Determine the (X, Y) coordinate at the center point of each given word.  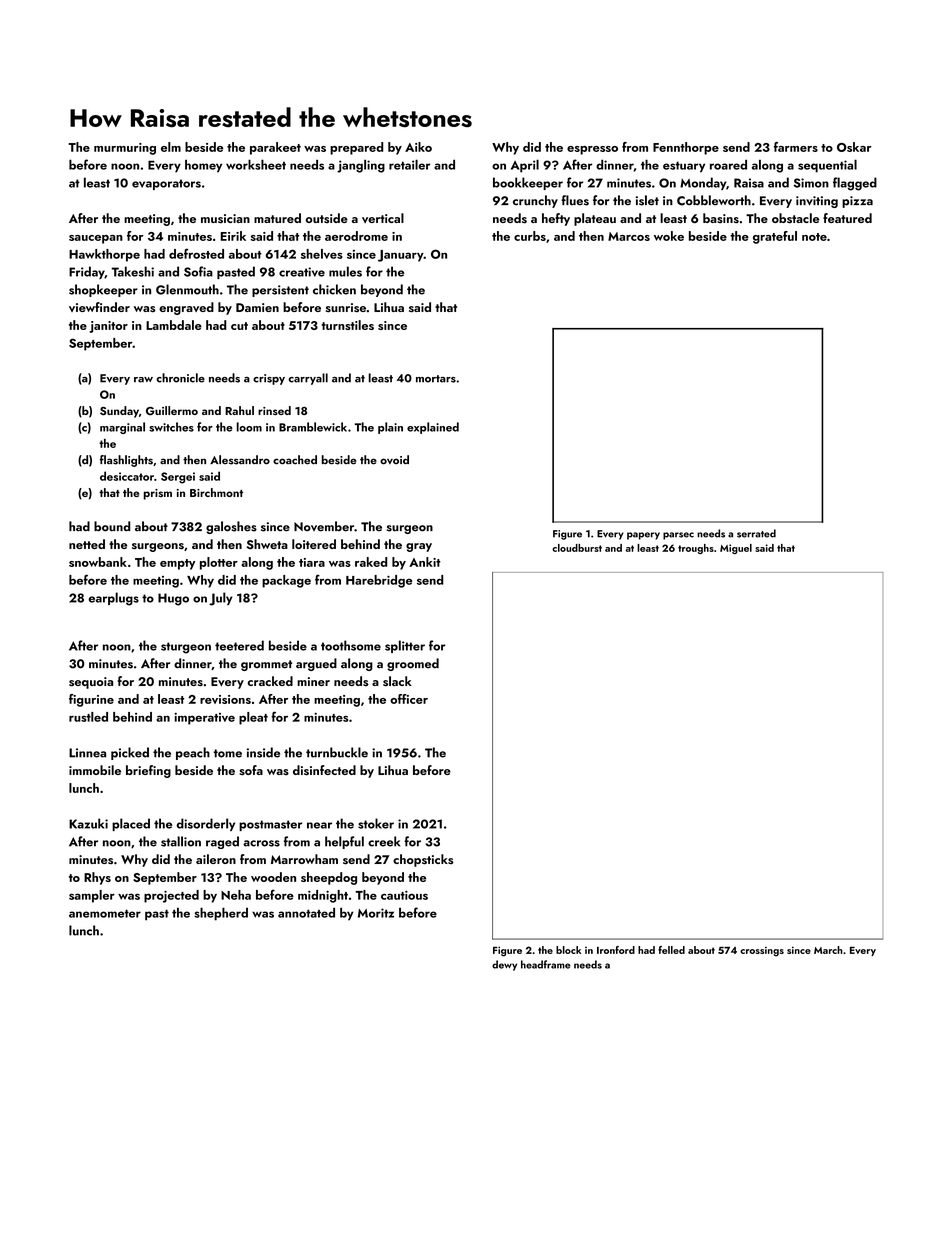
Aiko (418, 147)
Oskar (854, 147)
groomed (413, 664)
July (221, 599)
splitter (405, 646)
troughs (696, 549)
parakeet (275, 148)
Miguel (736, 549)
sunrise (346, 308)
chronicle (180, 378)
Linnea (87, 753)
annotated (306, 913)
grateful (775, 237)
